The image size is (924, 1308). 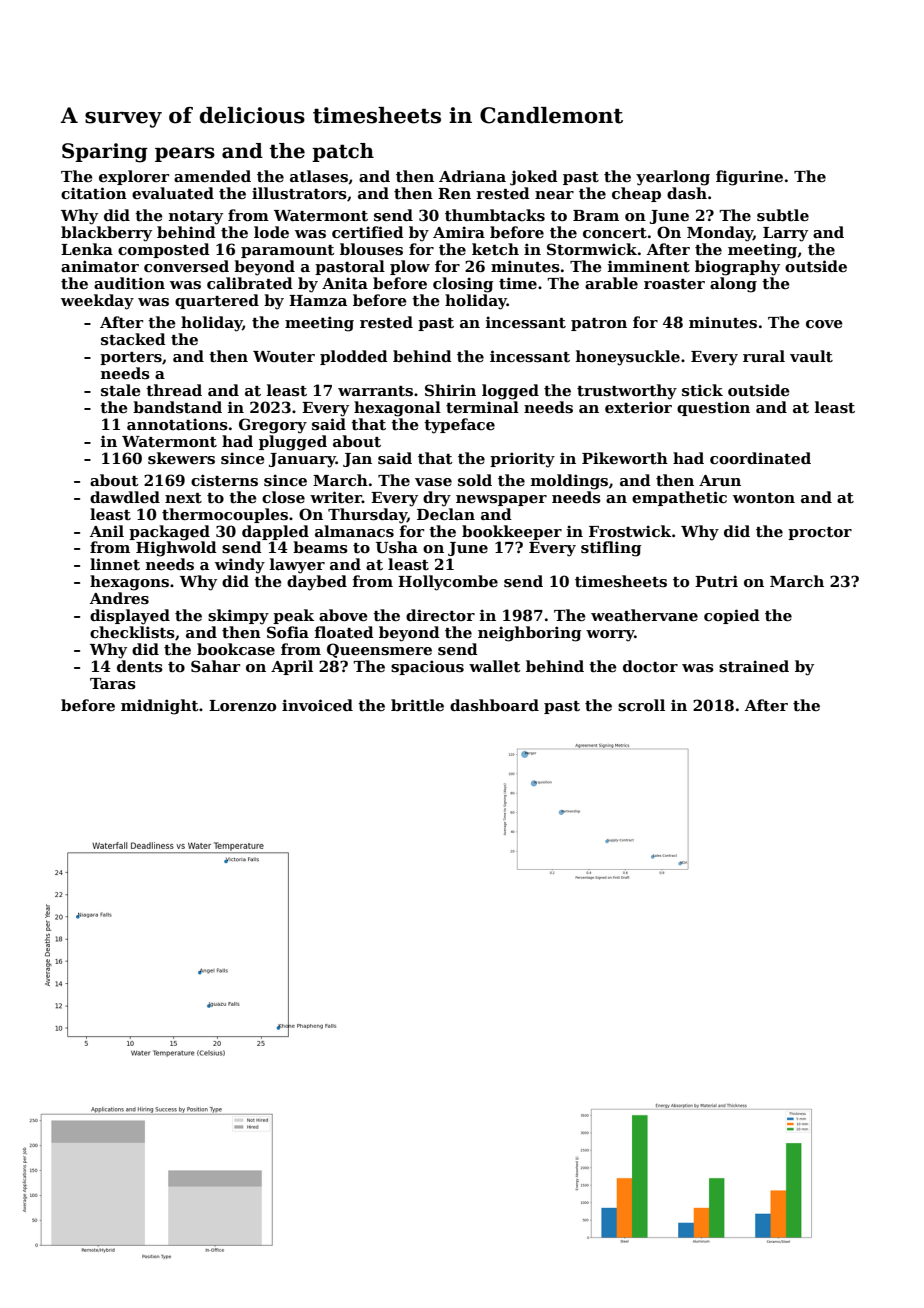 I want to click on Putri, so click(x=716, y=581).
